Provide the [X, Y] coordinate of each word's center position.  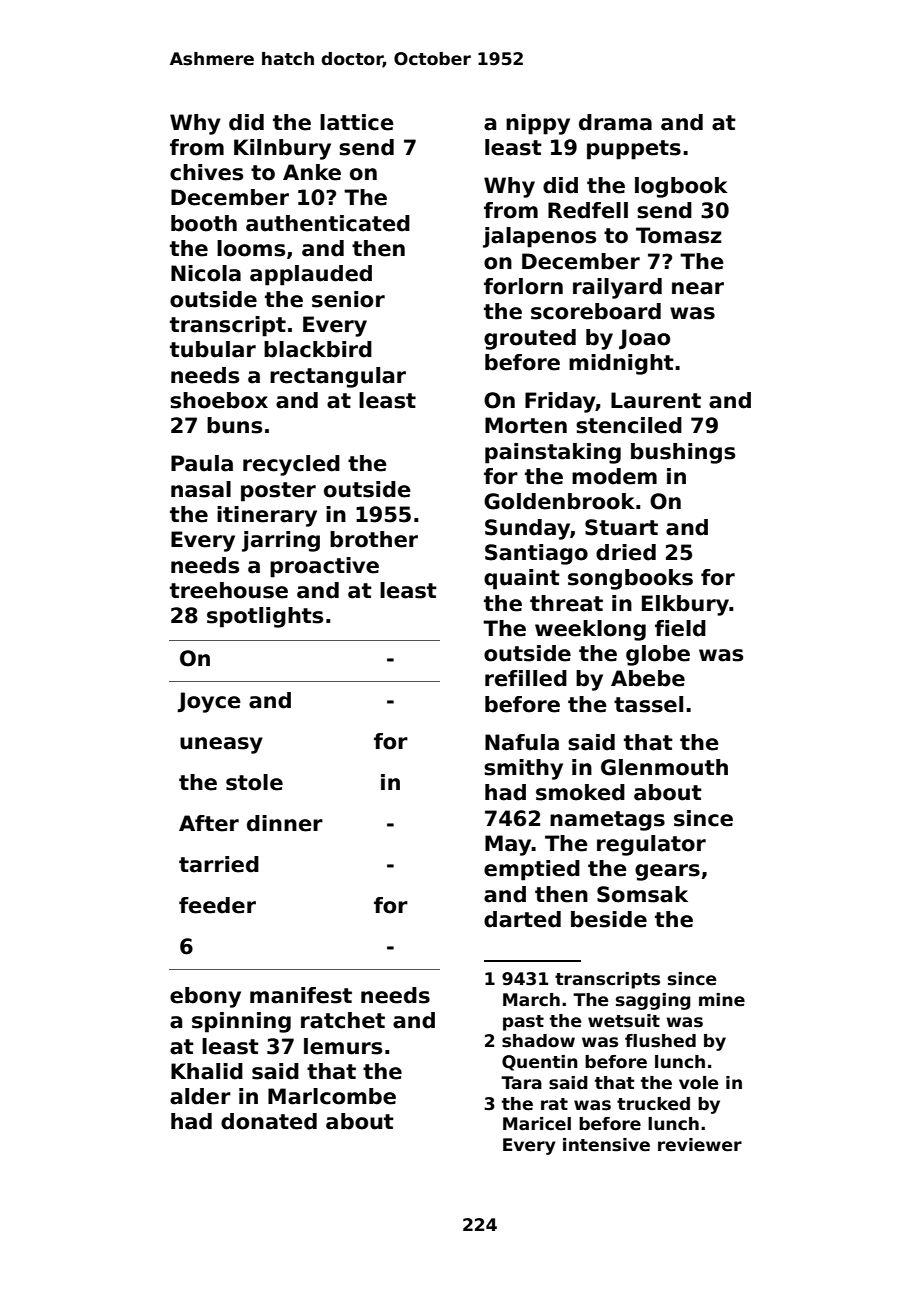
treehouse [229, 590]
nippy [538, 124]
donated [269, 1121]
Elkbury [685, 605]
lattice [357, 122]
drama [615, 122]
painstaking [553, 453]
